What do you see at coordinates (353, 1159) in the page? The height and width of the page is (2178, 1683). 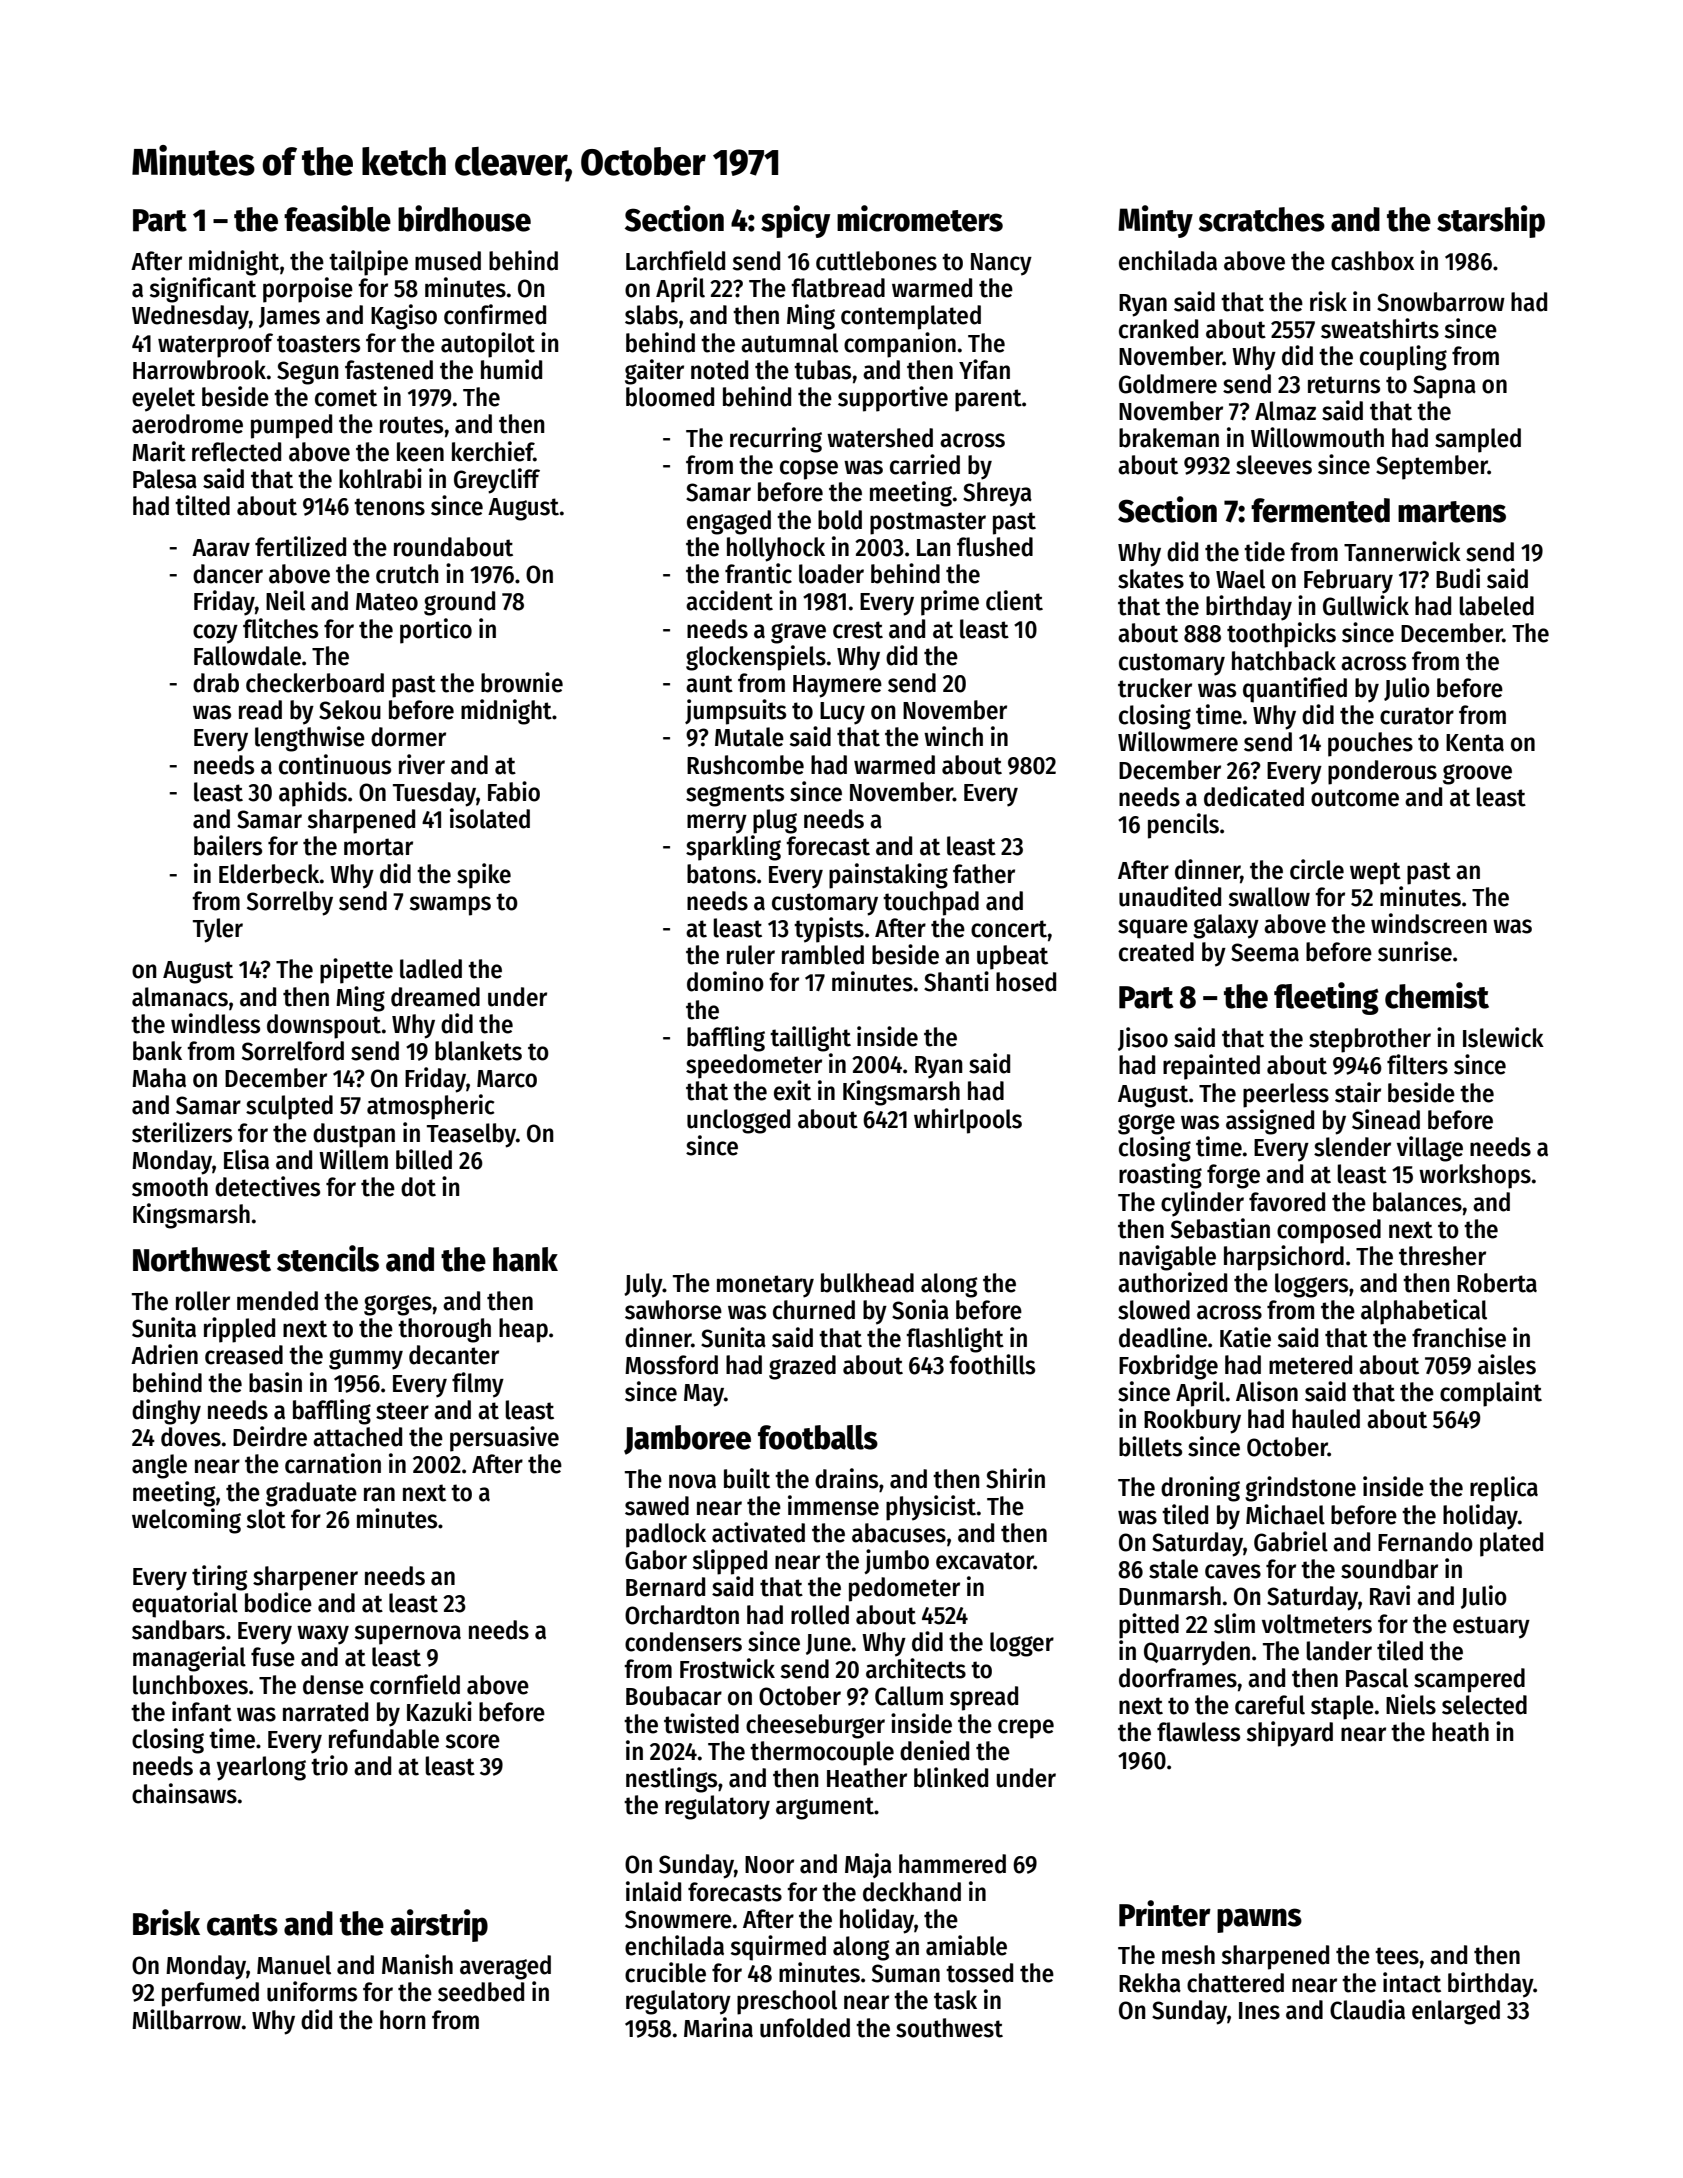 I see `Willem` at bounding box center [353, 1159].
